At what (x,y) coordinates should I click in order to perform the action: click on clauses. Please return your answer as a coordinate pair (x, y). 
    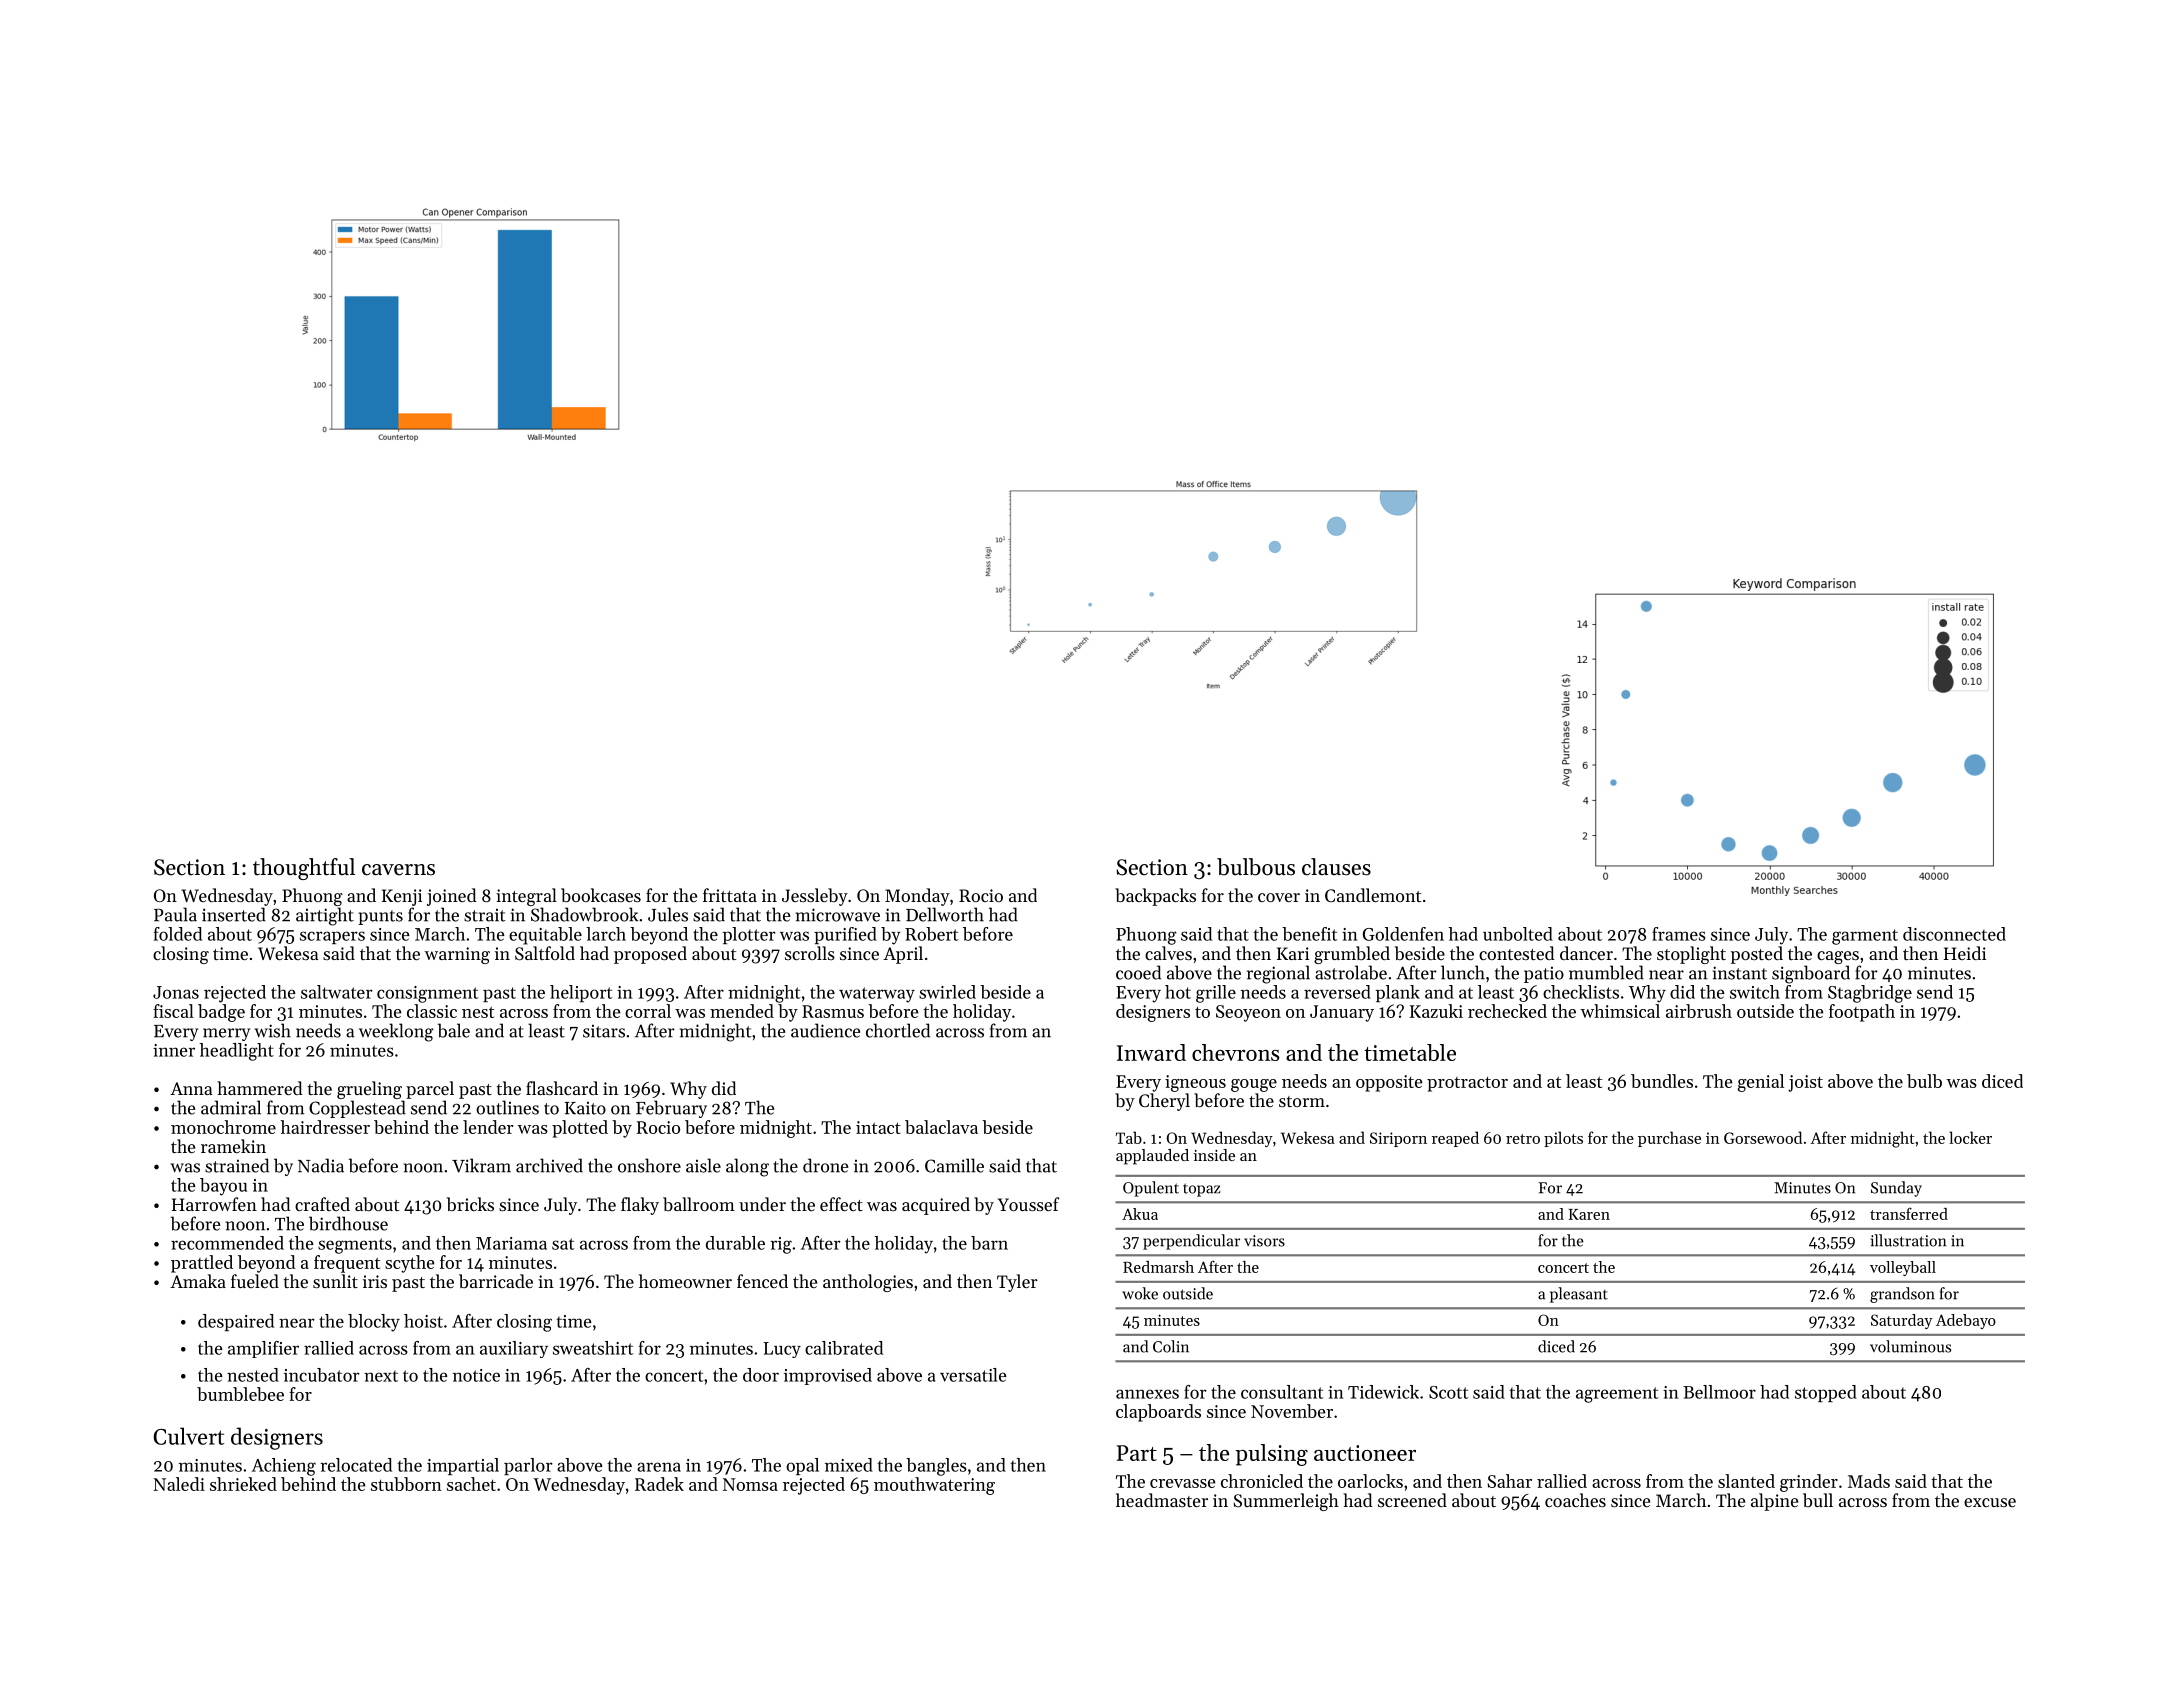
    Looking at the image, I should click on (1336, 867).
